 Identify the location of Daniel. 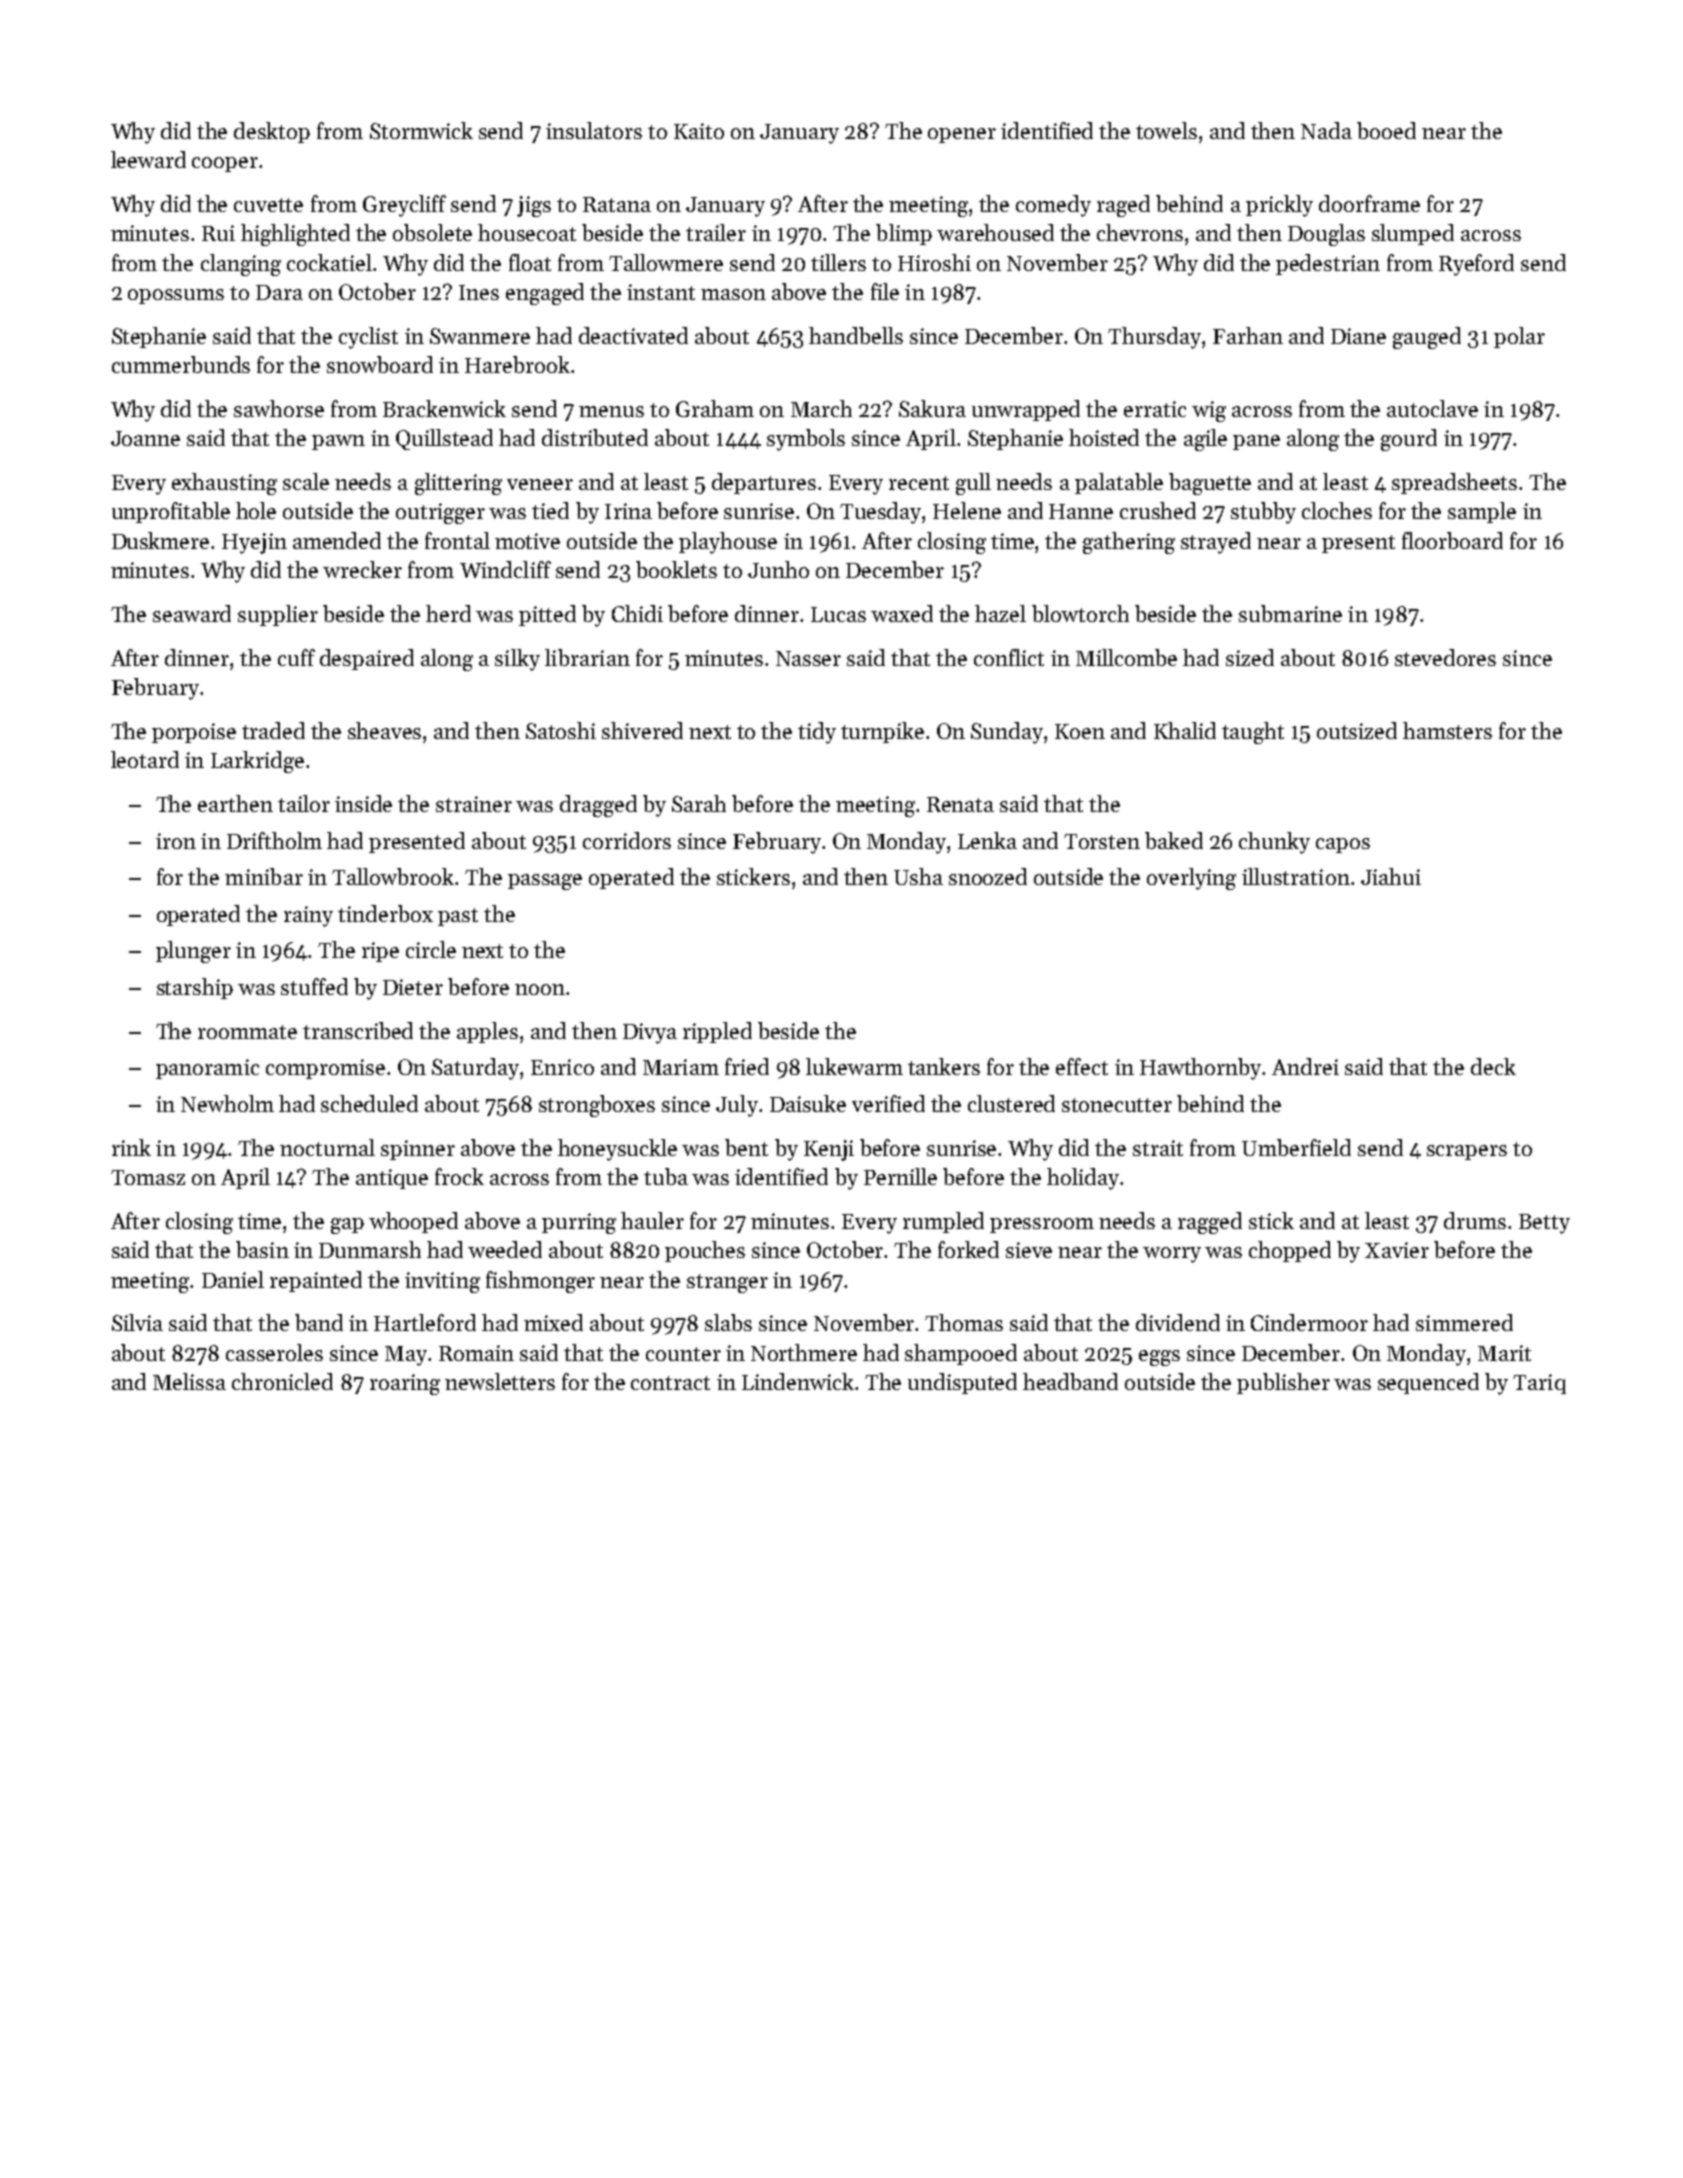
(233, 1279).
